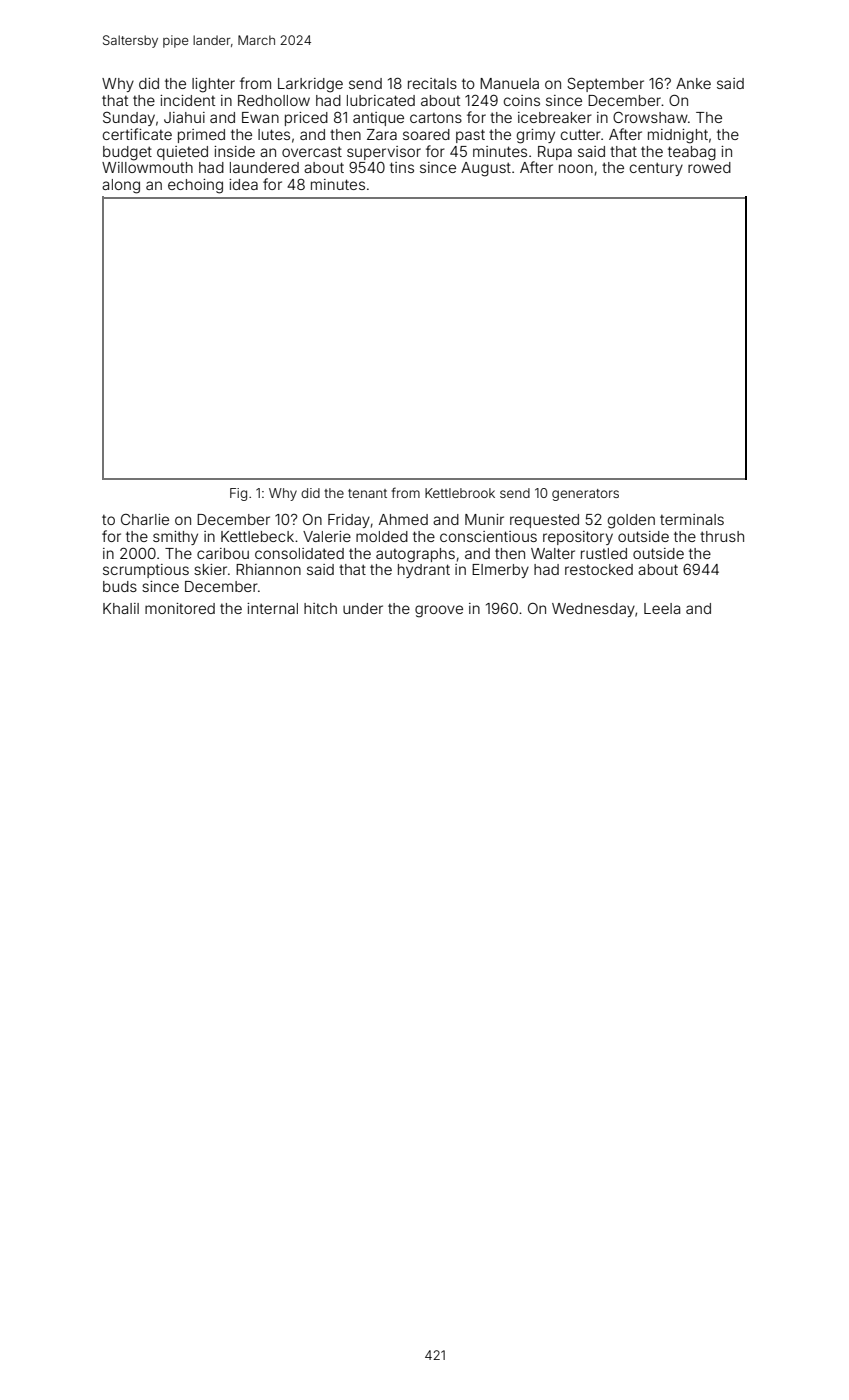  Describe the element at coordinates (460, 493) in the screenshot. I see `Kettlebrook` at that location.
